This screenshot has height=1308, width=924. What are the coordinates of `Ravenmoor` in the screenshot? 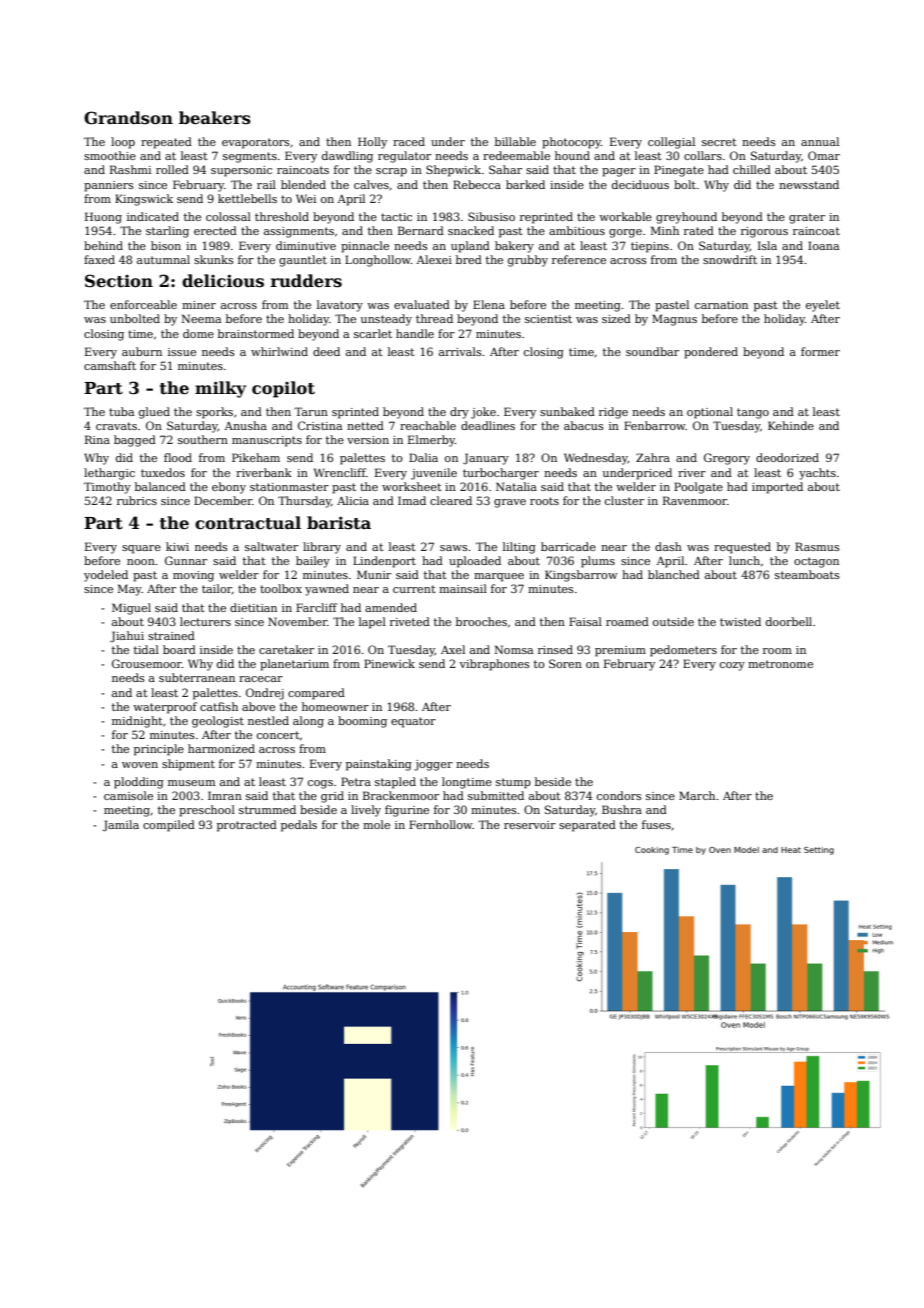 It's located at (695, 500).
